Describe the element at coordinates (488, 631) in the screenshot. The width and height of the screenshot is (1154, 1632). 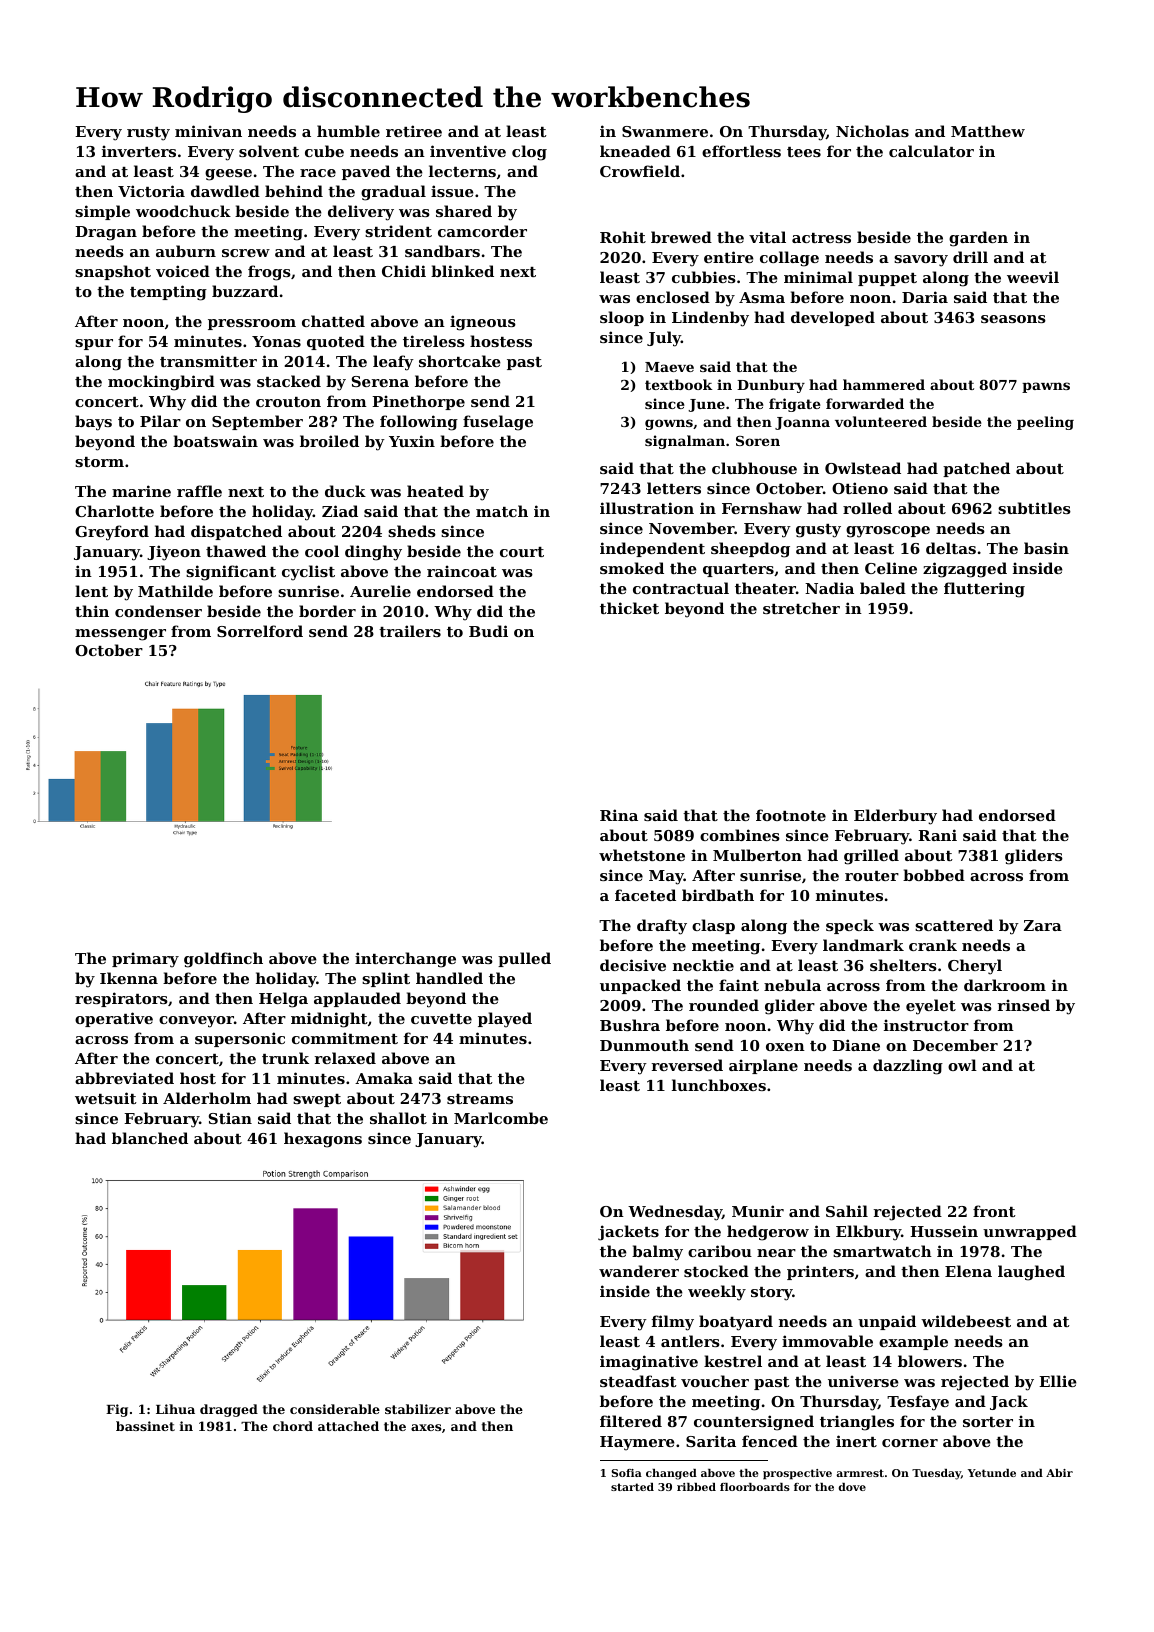
I see `Budi` at that location.
